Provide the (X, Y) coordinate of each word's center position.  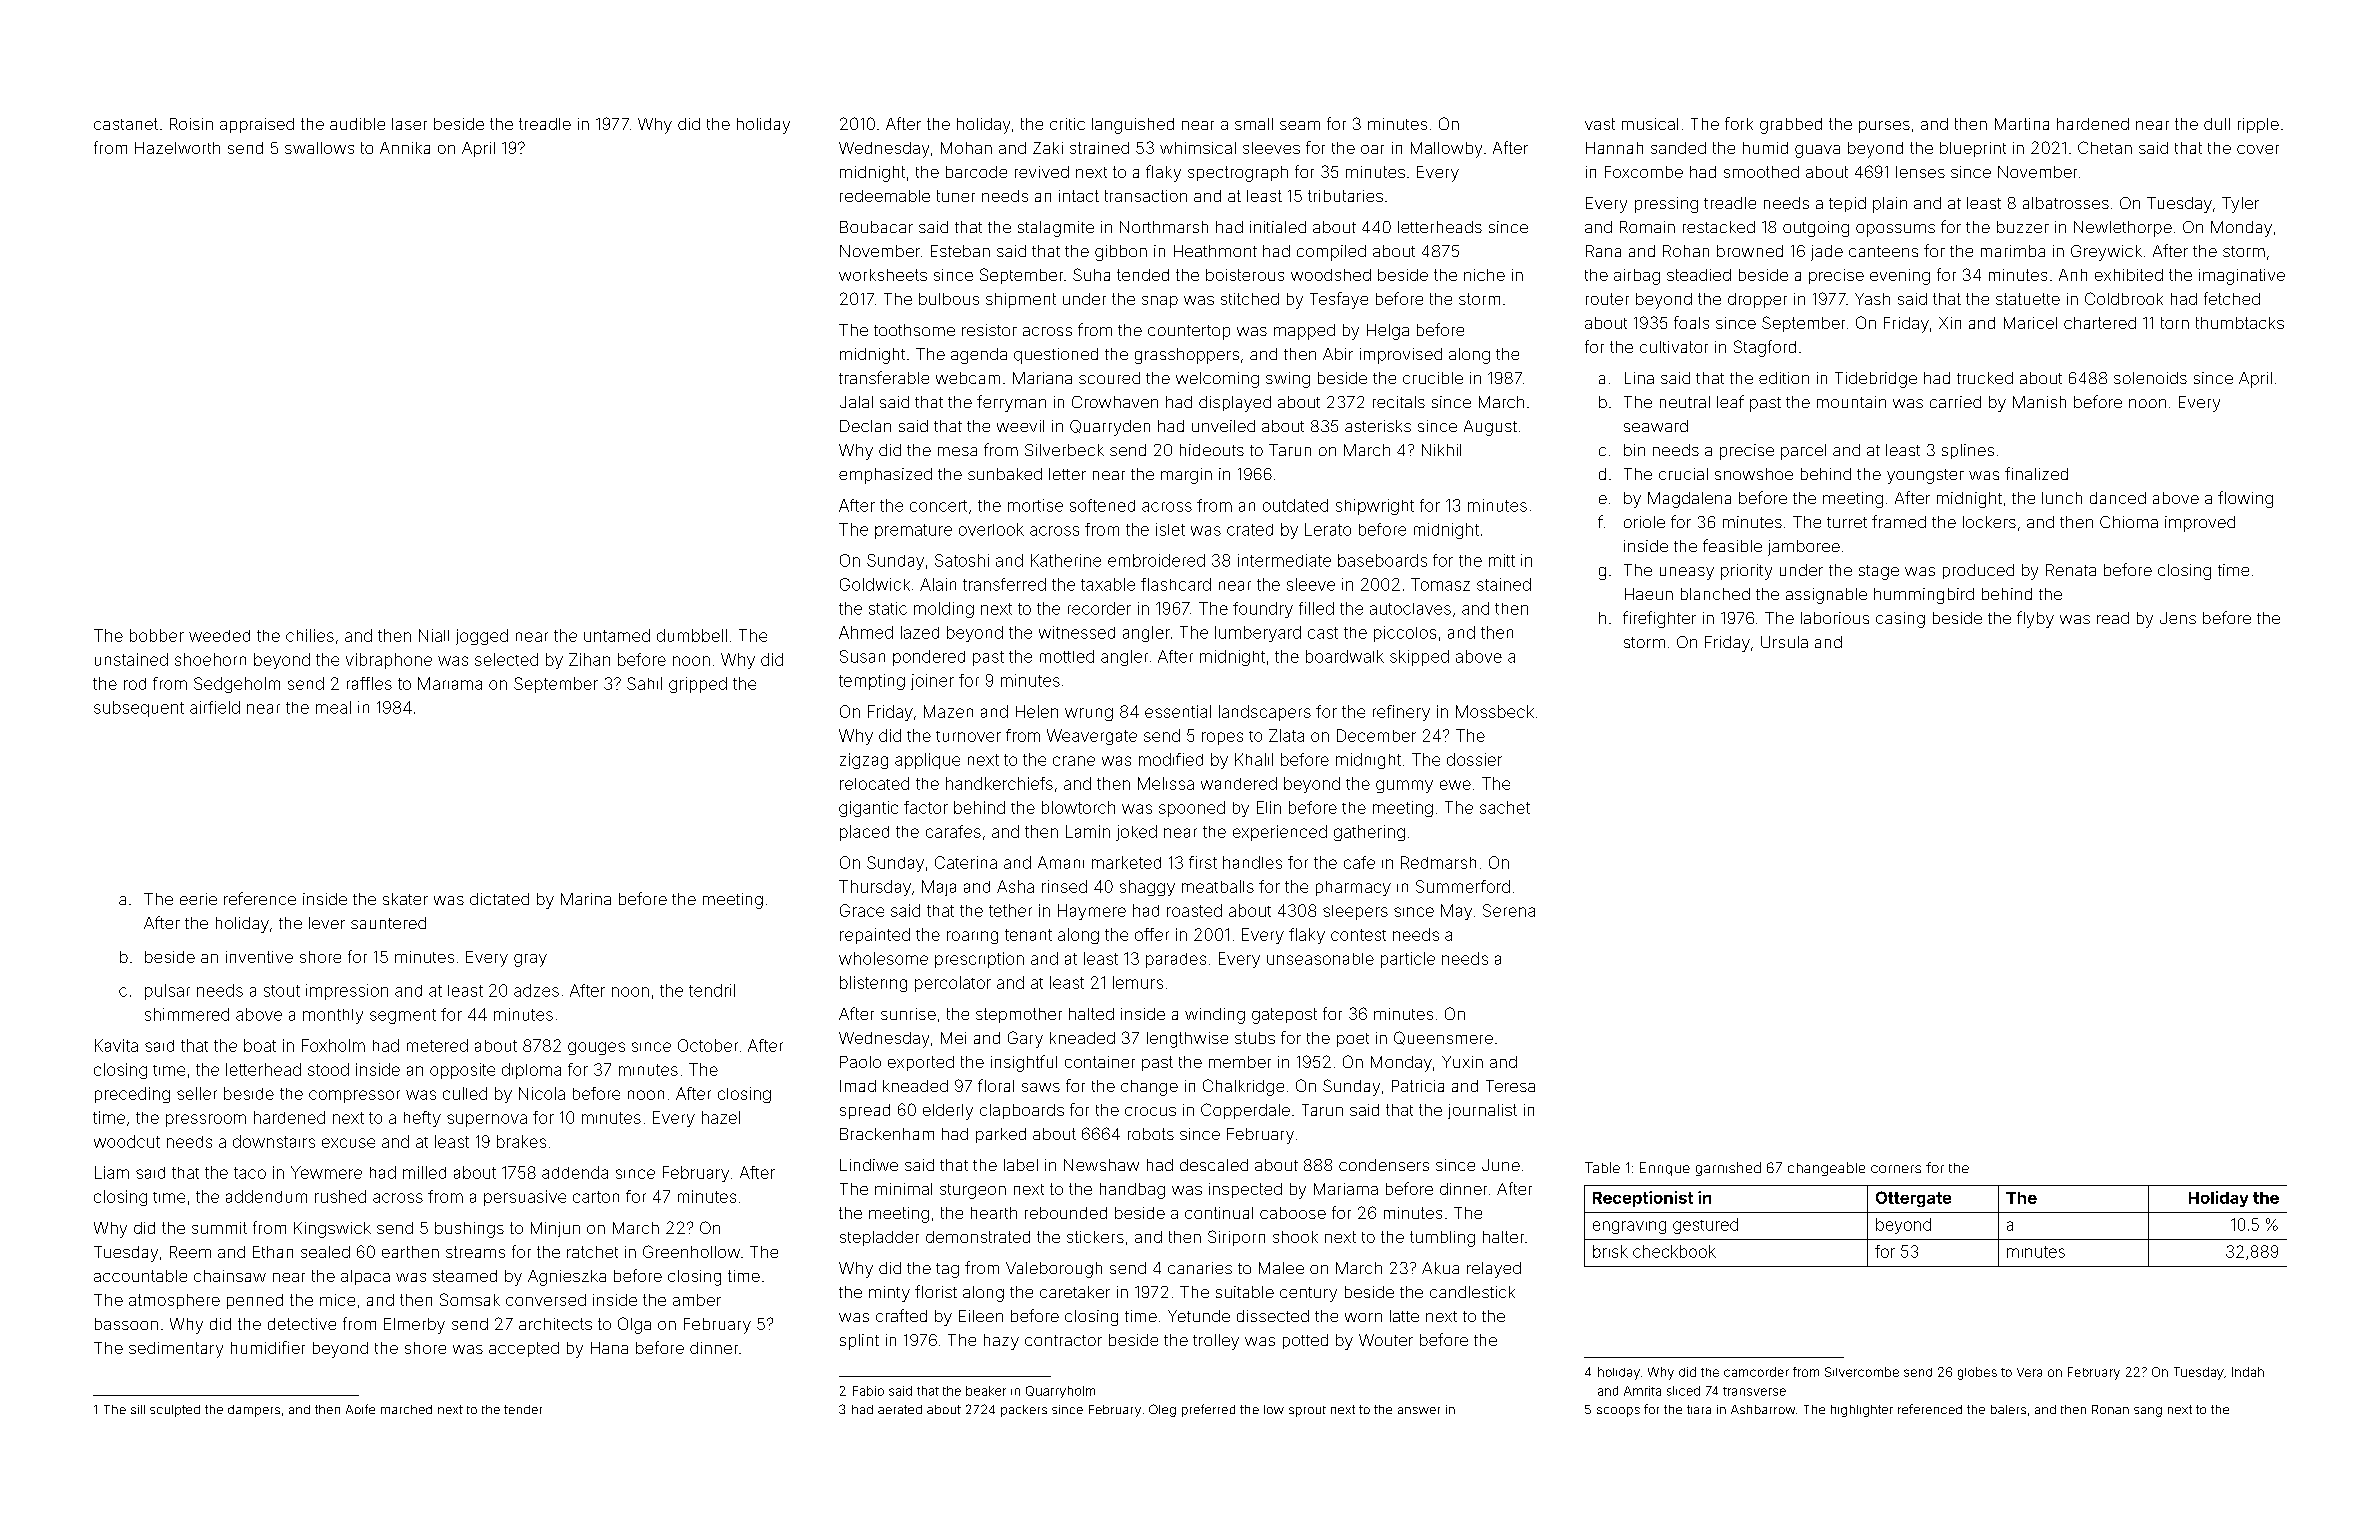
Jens (2178, 618)
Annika (405, 148)
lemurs (1138, 982)
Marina (586, 899)
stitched (1250, 299)
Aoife (360, 1409)
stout (282, 991)
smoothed (1761, 172)
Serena (1509, 910)
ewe (1455, 785)
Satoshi (962, 560)
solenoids (2150, 378)
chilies (310, 635)
